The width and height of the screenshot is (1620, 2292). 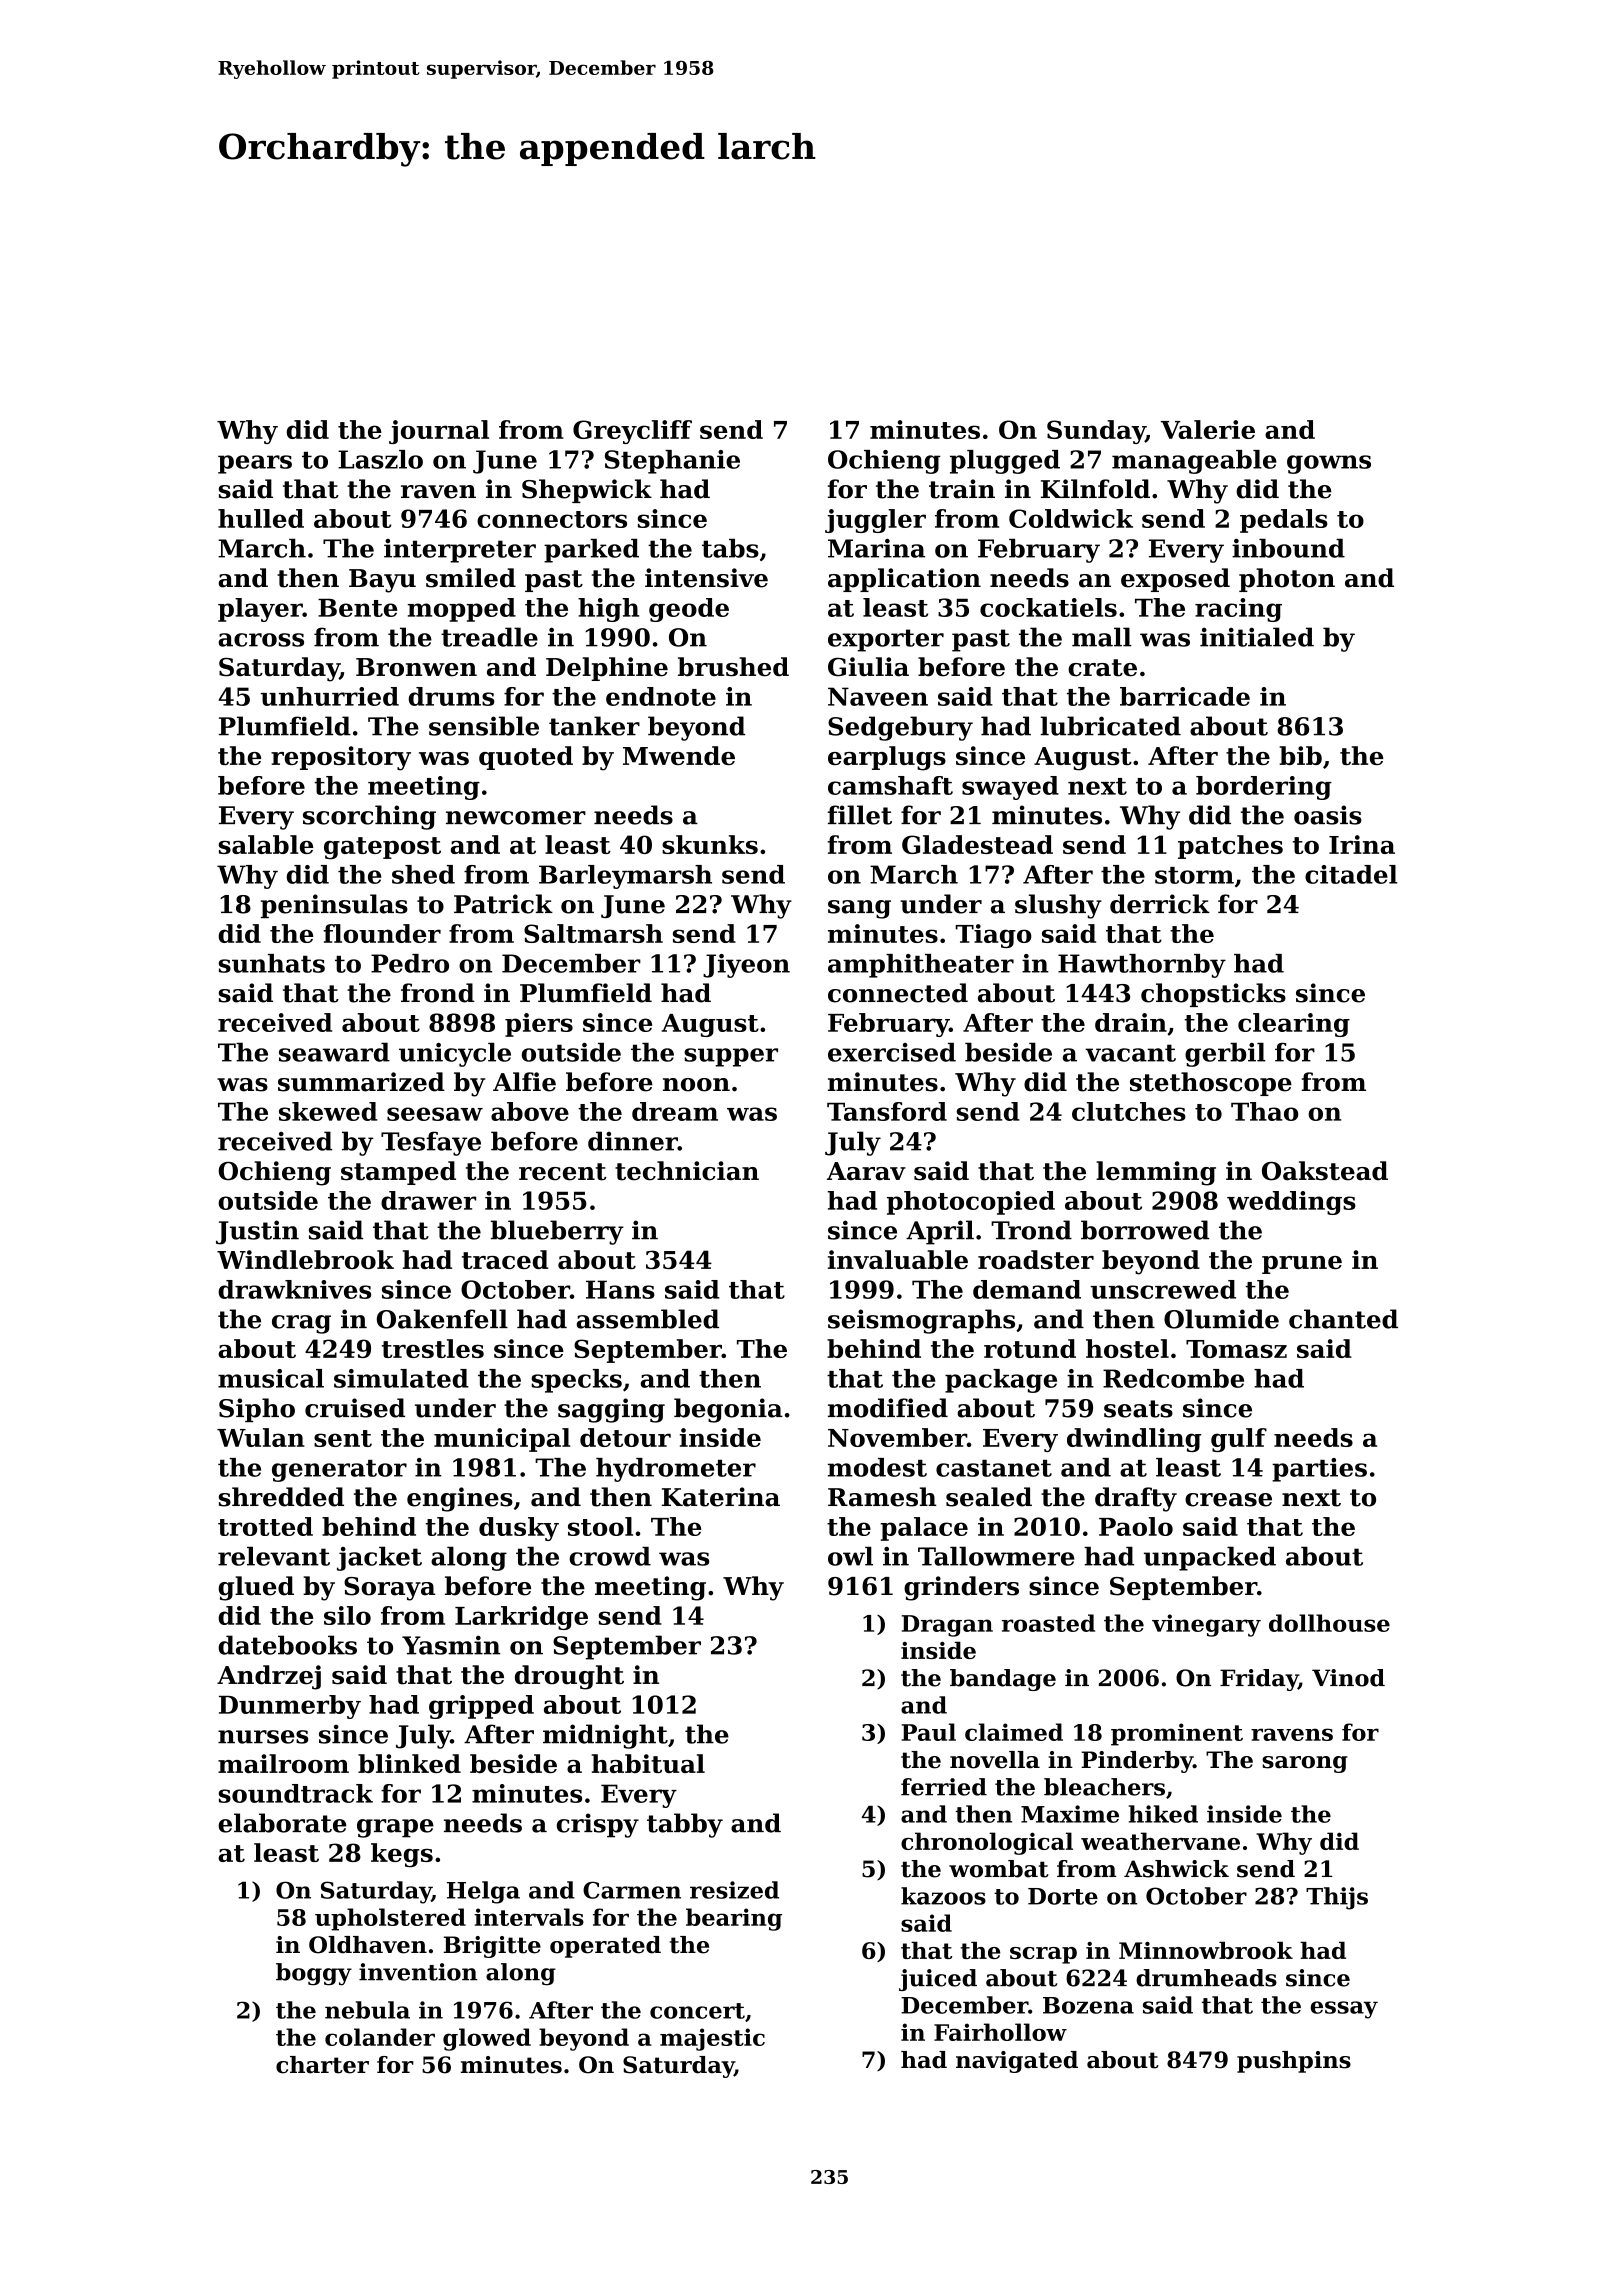 I want to click on glowed, so click(x=487, y=2039).
